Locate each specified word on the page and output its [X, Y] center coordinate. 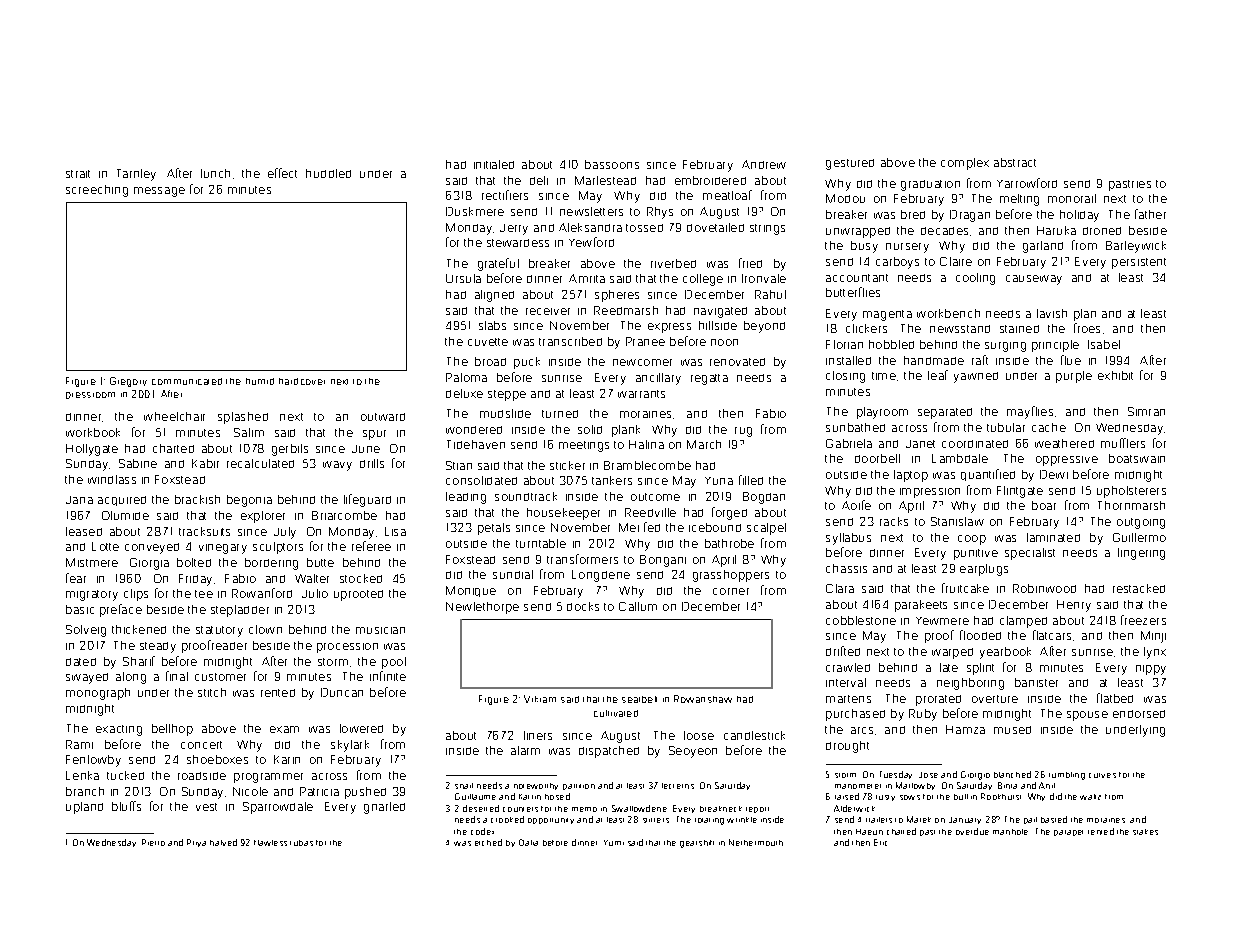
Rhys [660, 213]
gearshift [697, 844]
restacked [1139, 588]
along [131, 678]
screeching [97, 191]
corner [731, 591]
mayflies [1030, 412]
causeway [1034, 280]
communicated [187, 381]
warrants [641, 394]
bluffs [126, 806]
